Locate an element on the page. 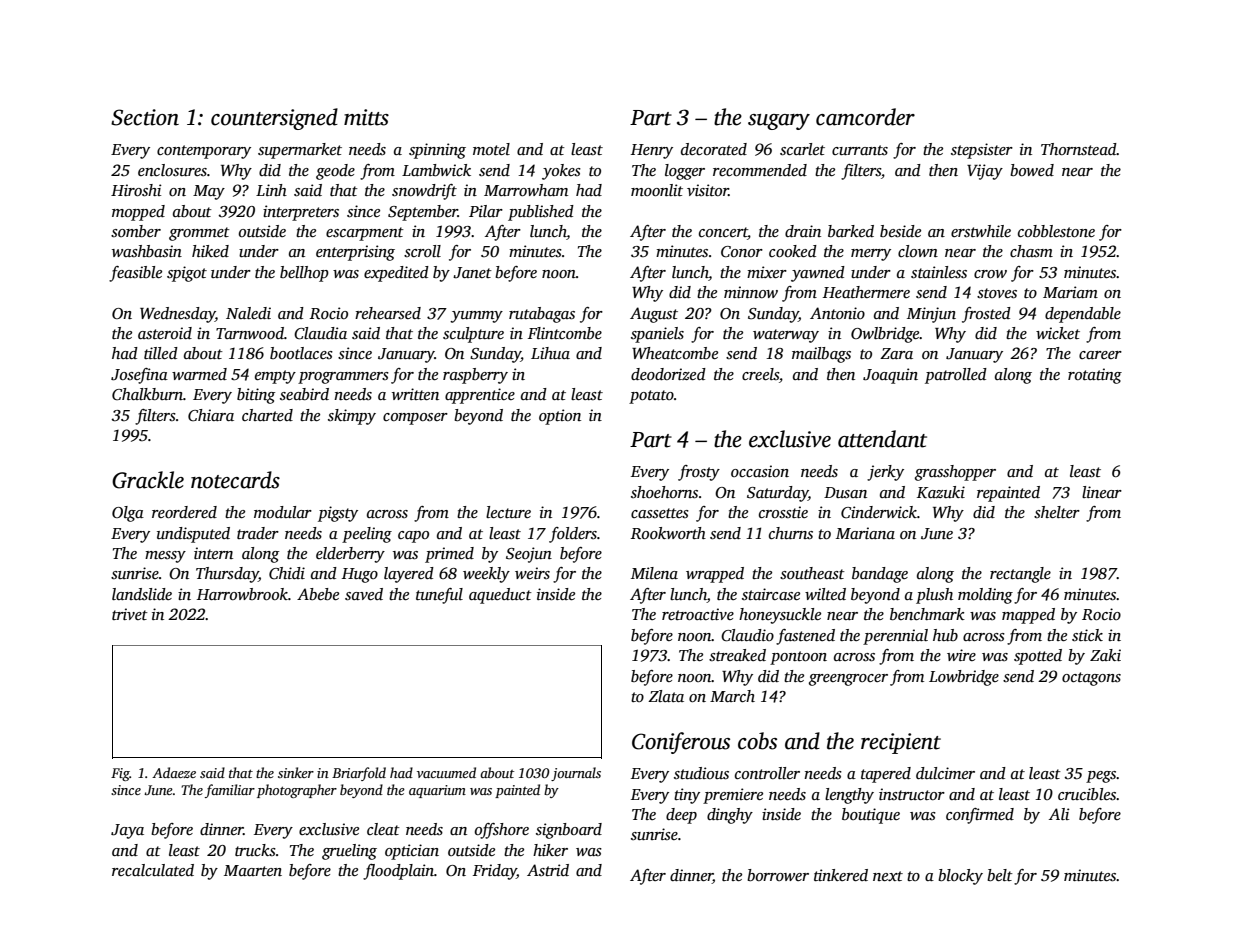 The height and width of the document is (952, 1233). saved is located at coordinates (364, 594).
